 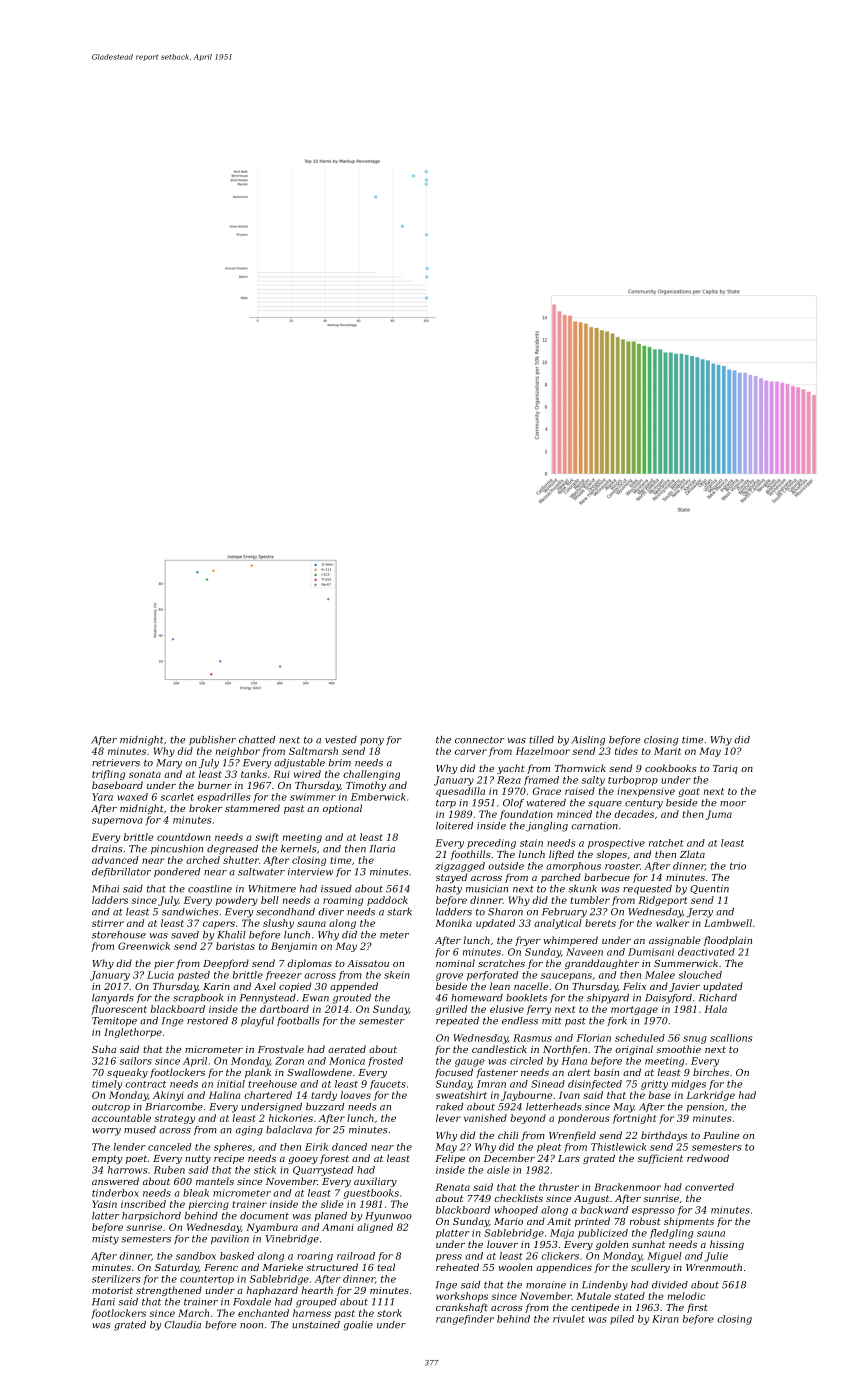 I want to click on converted, so click(x=709, y=1187).
